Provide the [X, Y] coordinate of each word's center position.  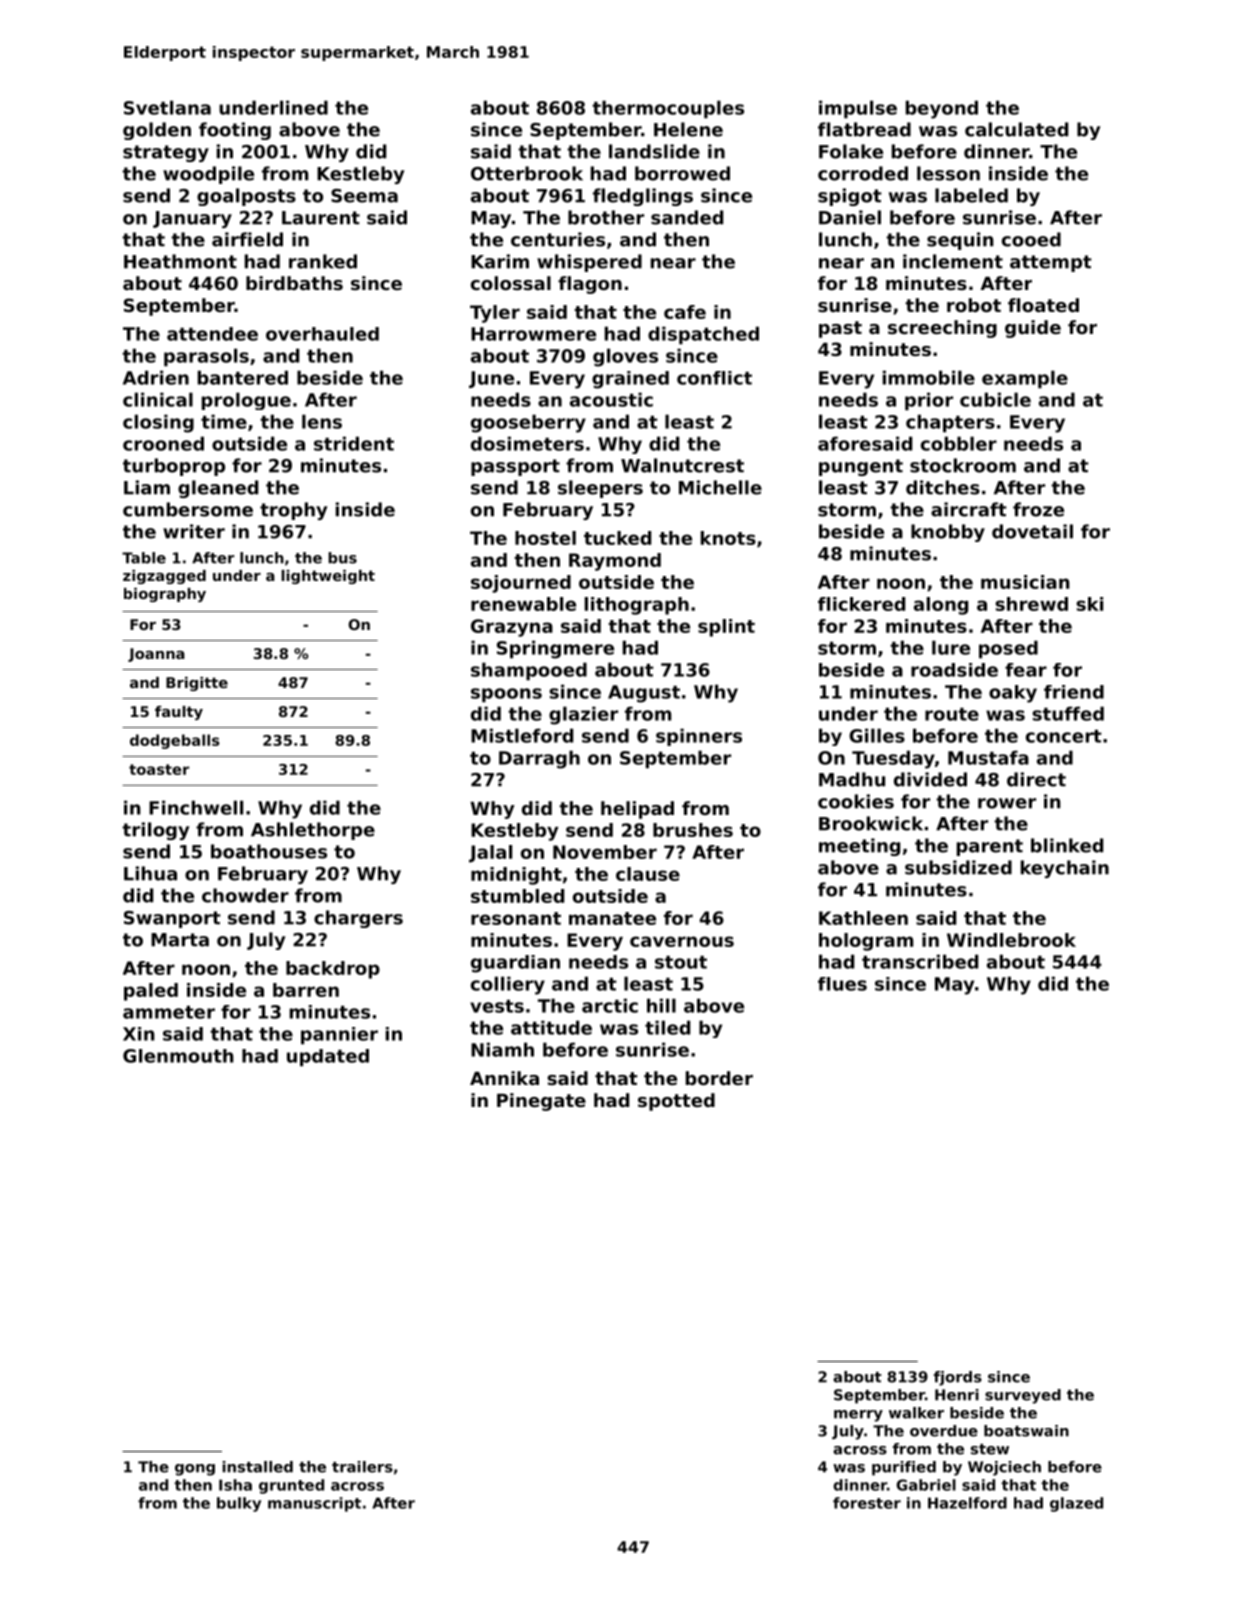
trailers [362, 1467]
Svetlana [167, 107]
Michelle [720, 487]
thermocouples [668, 109]
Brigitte [197, 684]
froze [1038, 509]
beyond [942, 109]
